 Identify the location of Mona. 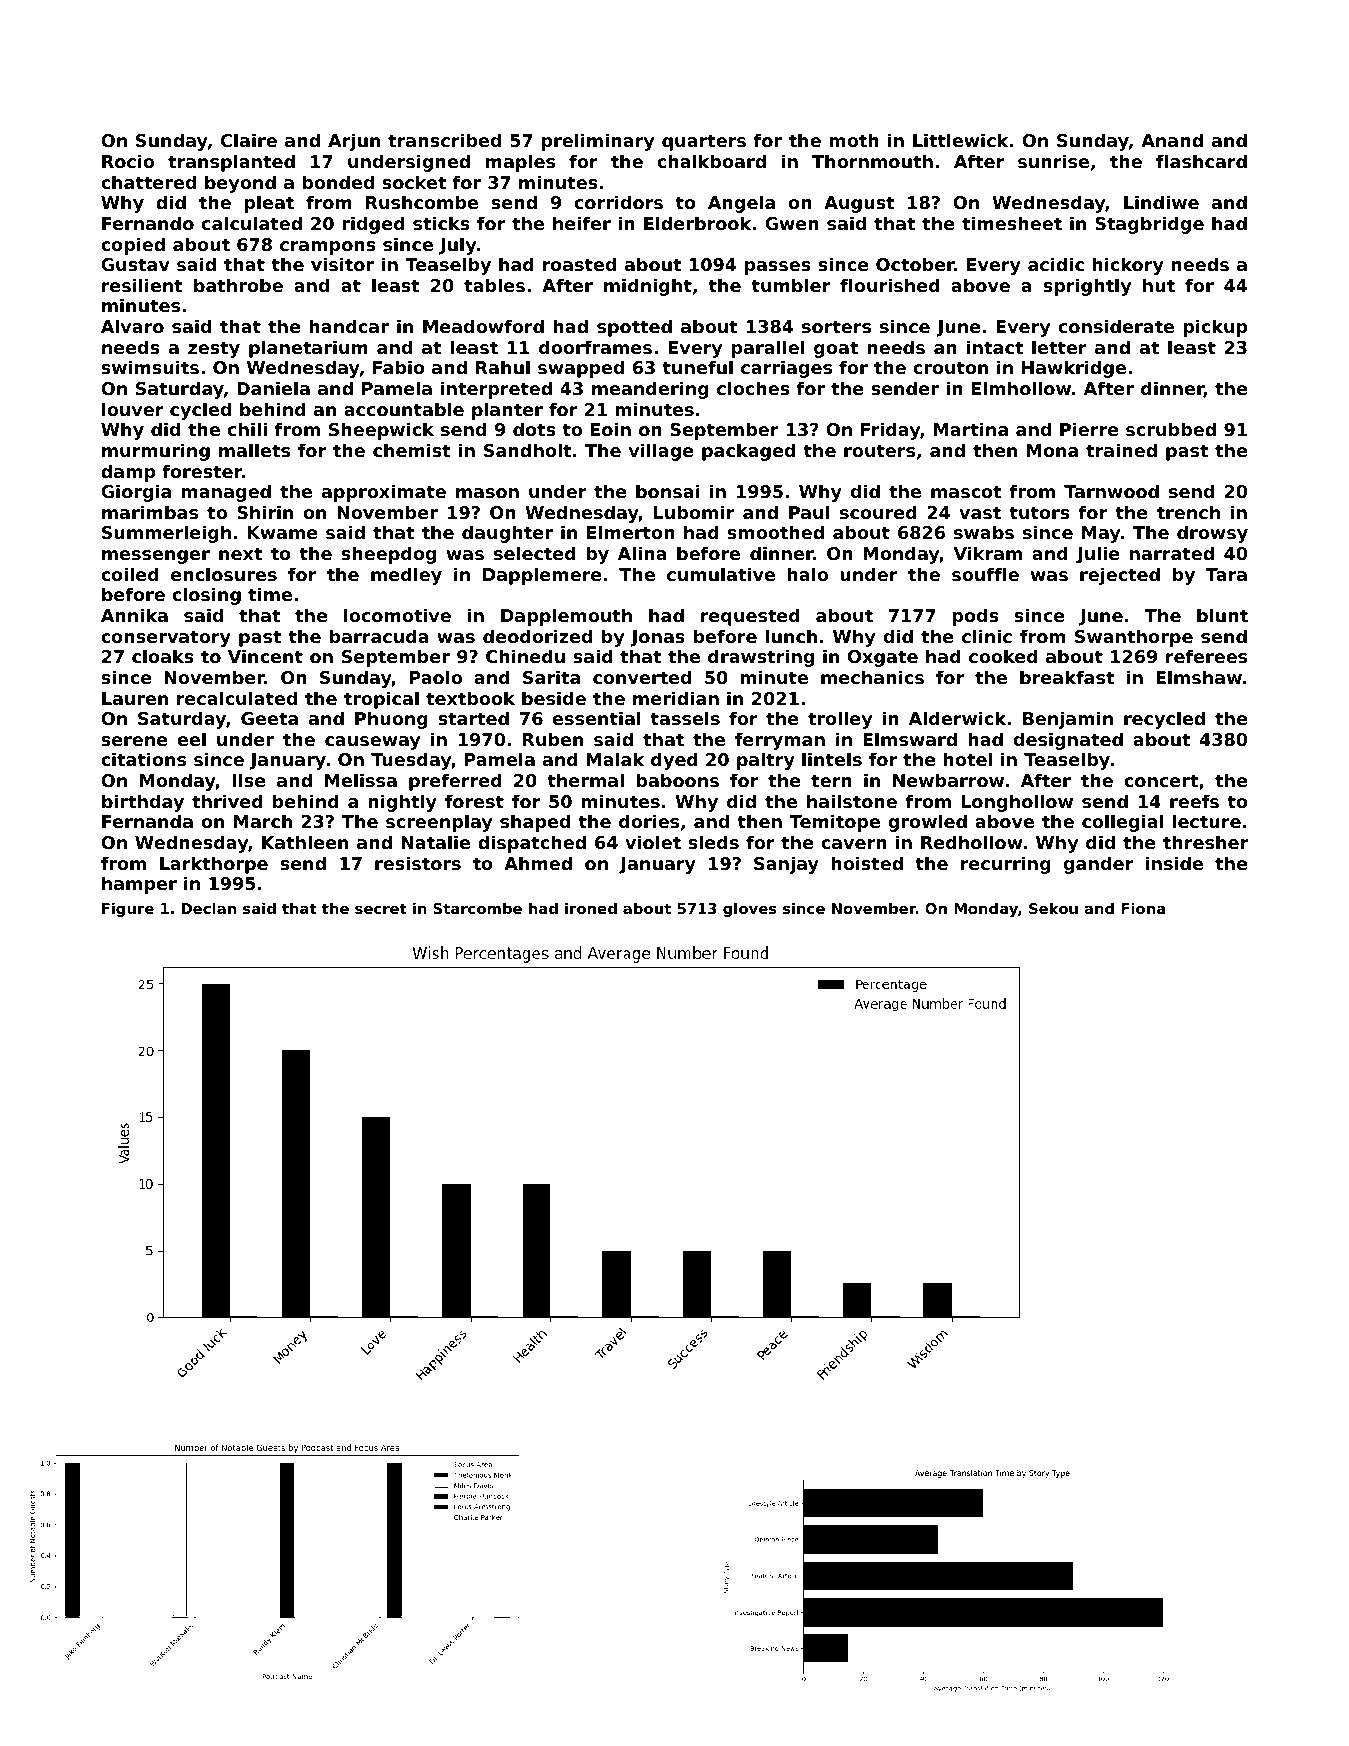
(1052, 450).
